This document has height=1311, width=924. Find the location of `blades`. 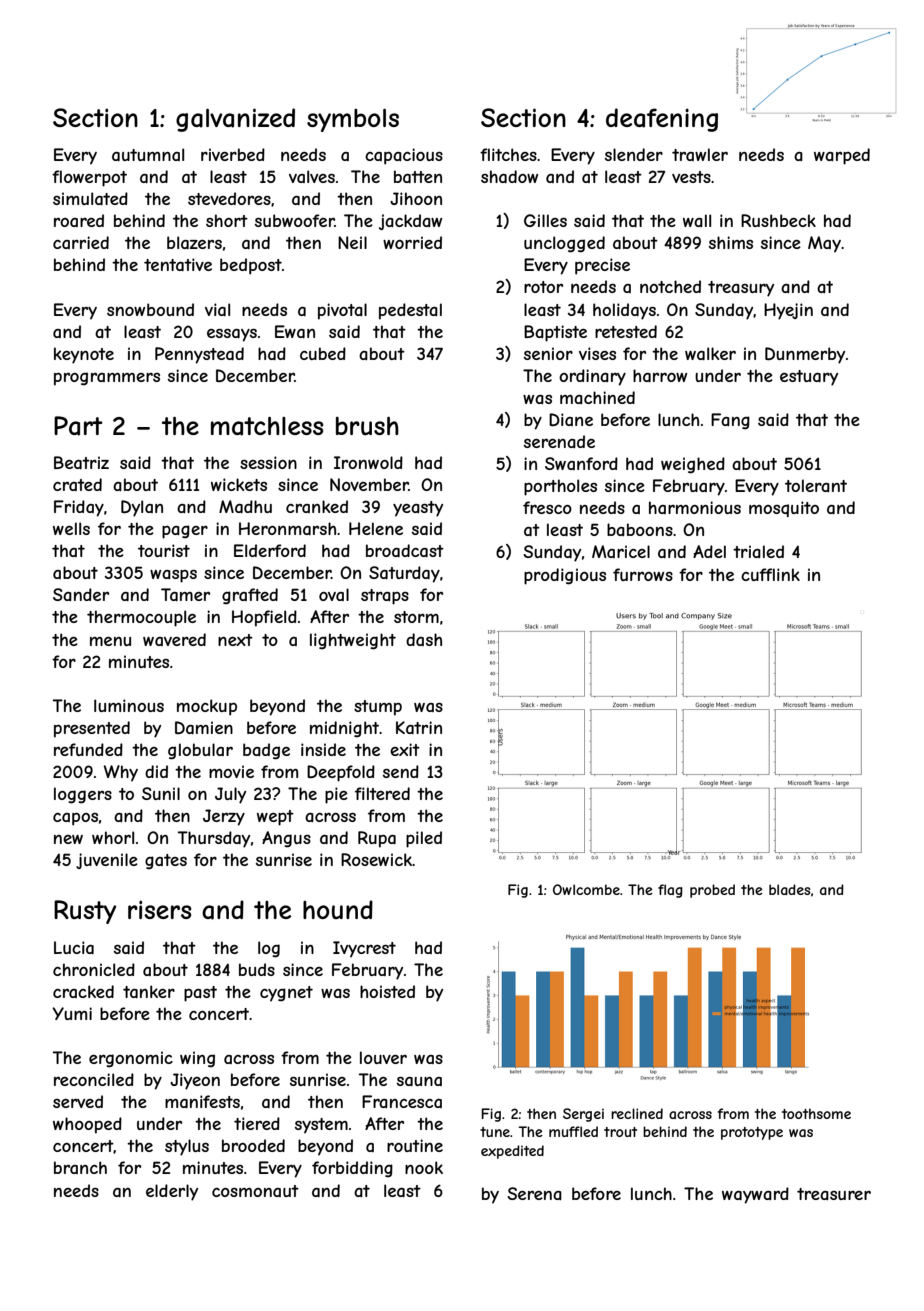

blades is located at coordinates (790, 889).
